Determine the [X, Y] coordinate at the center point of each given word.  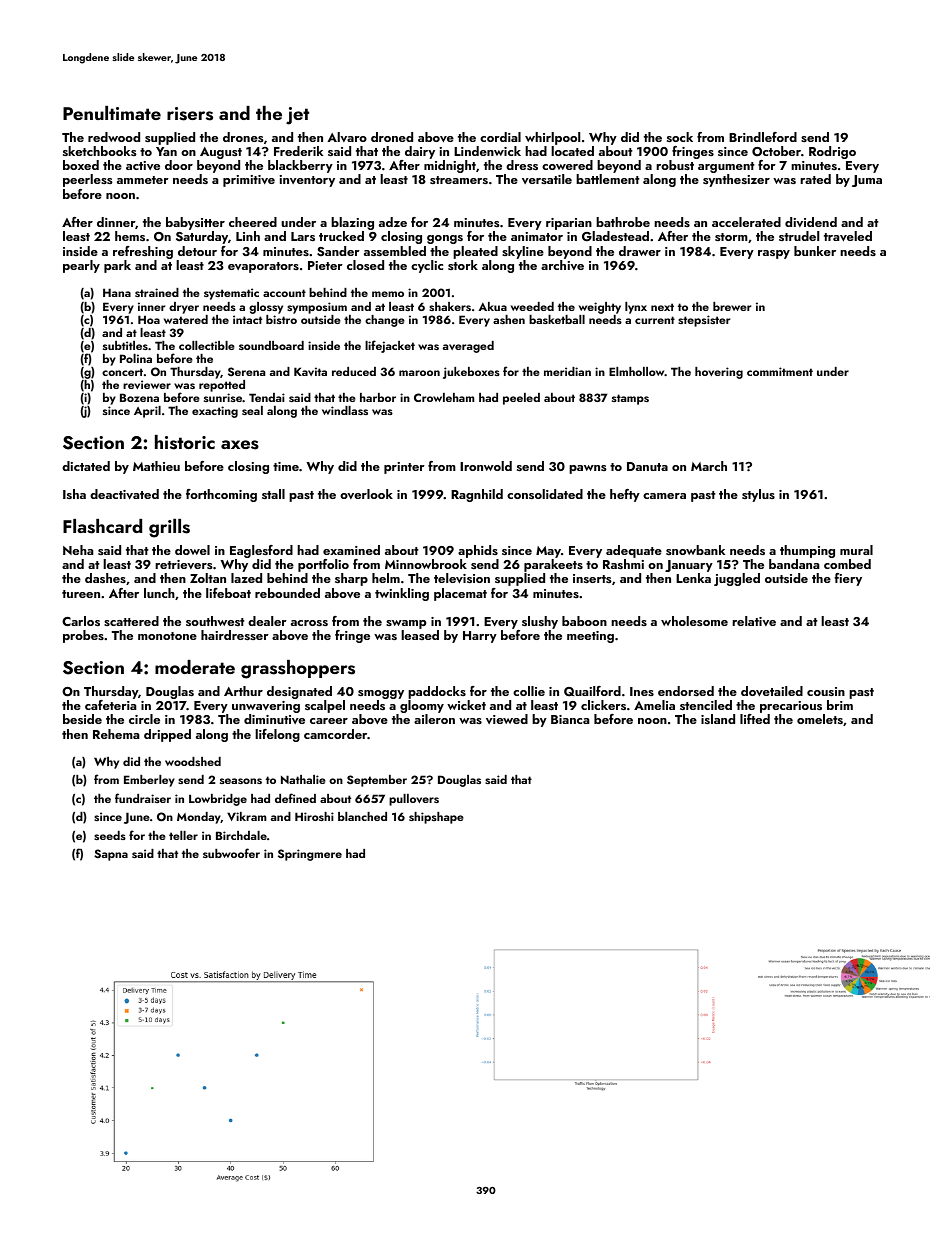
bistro [281, 319]
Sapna [111, 855]
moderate [195, 667]
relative [754, 621]
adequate [634, 551]
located [572, 151]
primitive [249, 181]
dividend [811, 222]
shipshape [436, 818]
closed [365, 265]
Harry [480, 637]
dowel [192, 550]
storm [731, 237]
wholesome [694, 621]
